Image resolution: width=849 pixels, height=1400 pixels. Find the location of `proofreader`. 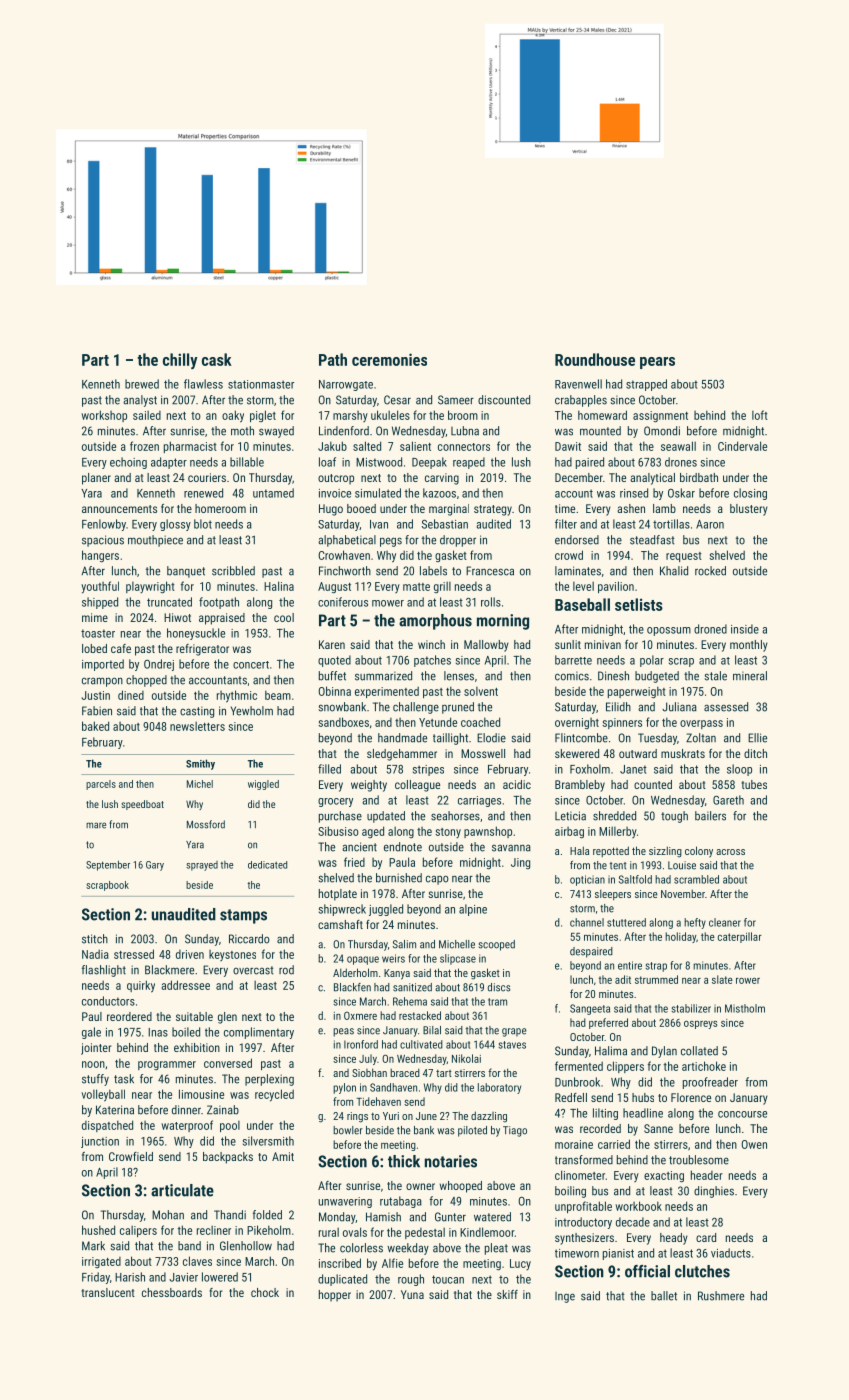

proofreader is located at coordinates (710, 1083).
